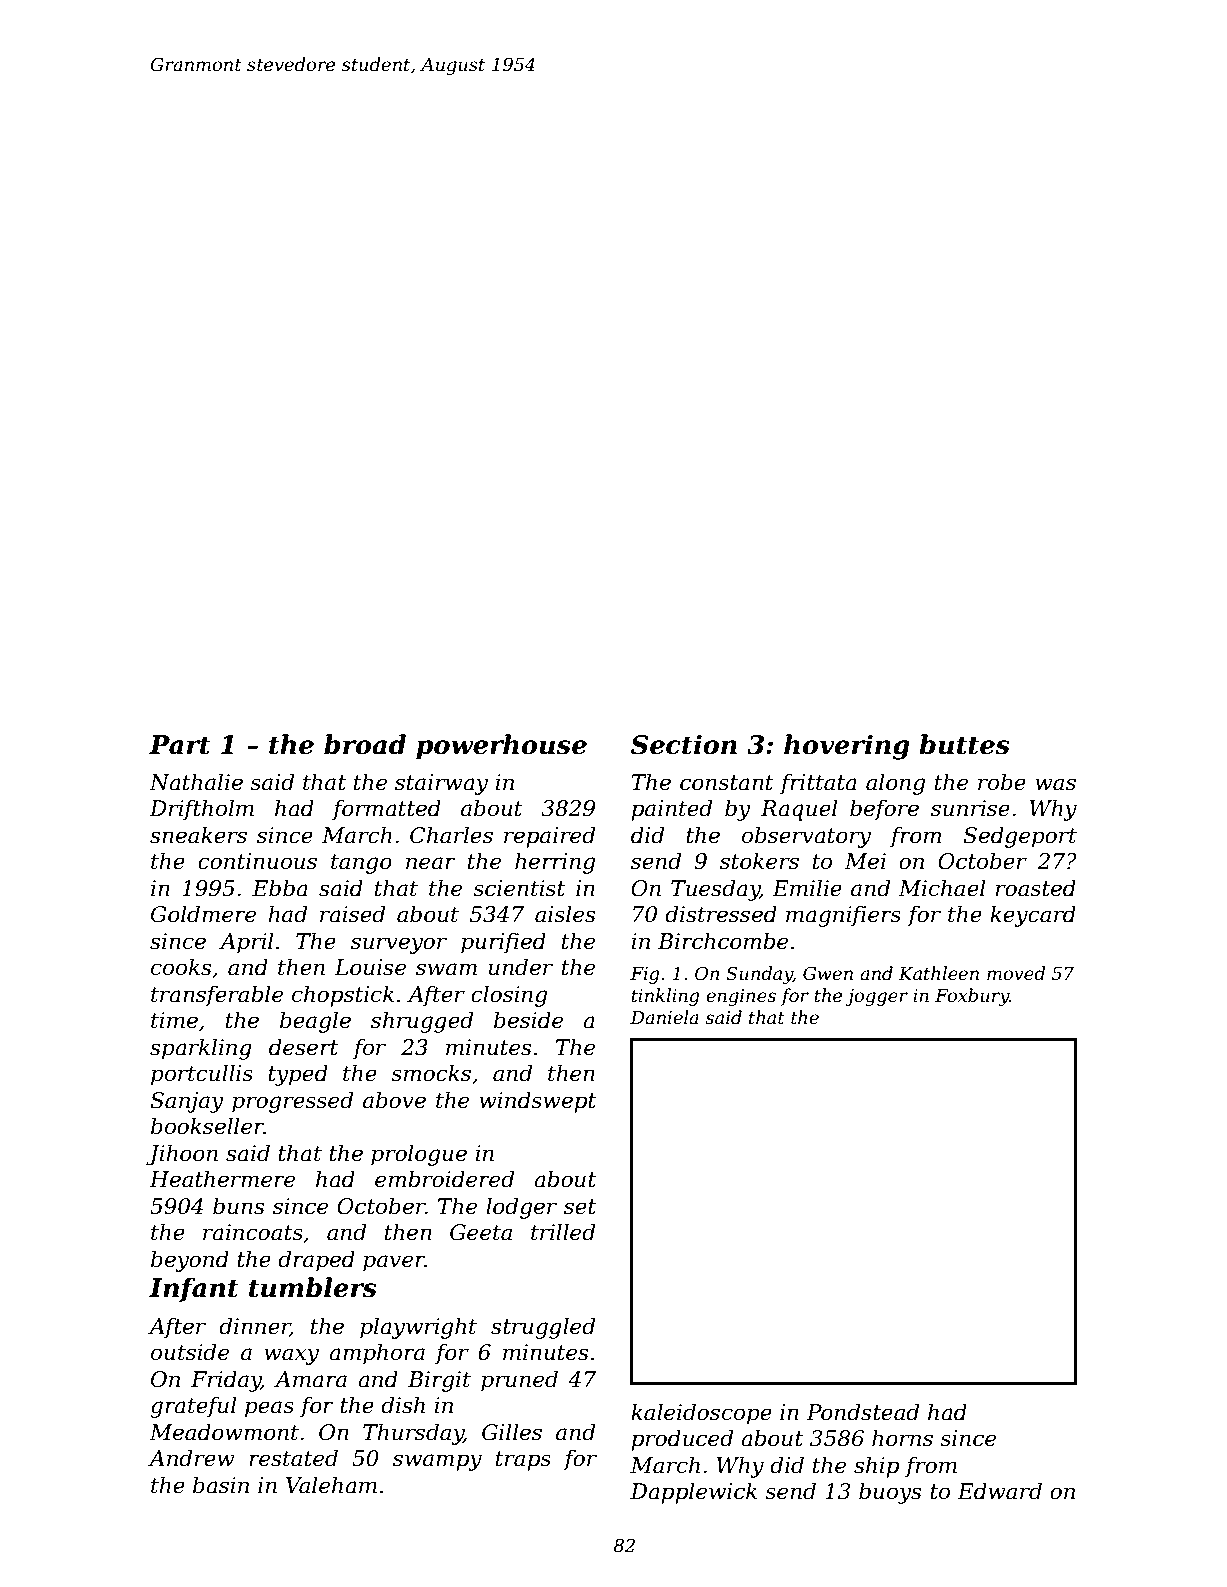 This screenshot has height=1587, width=1227. Describe the element at coordinates (715, 890) in the screenshot. I see `Tuesday` at that location.
